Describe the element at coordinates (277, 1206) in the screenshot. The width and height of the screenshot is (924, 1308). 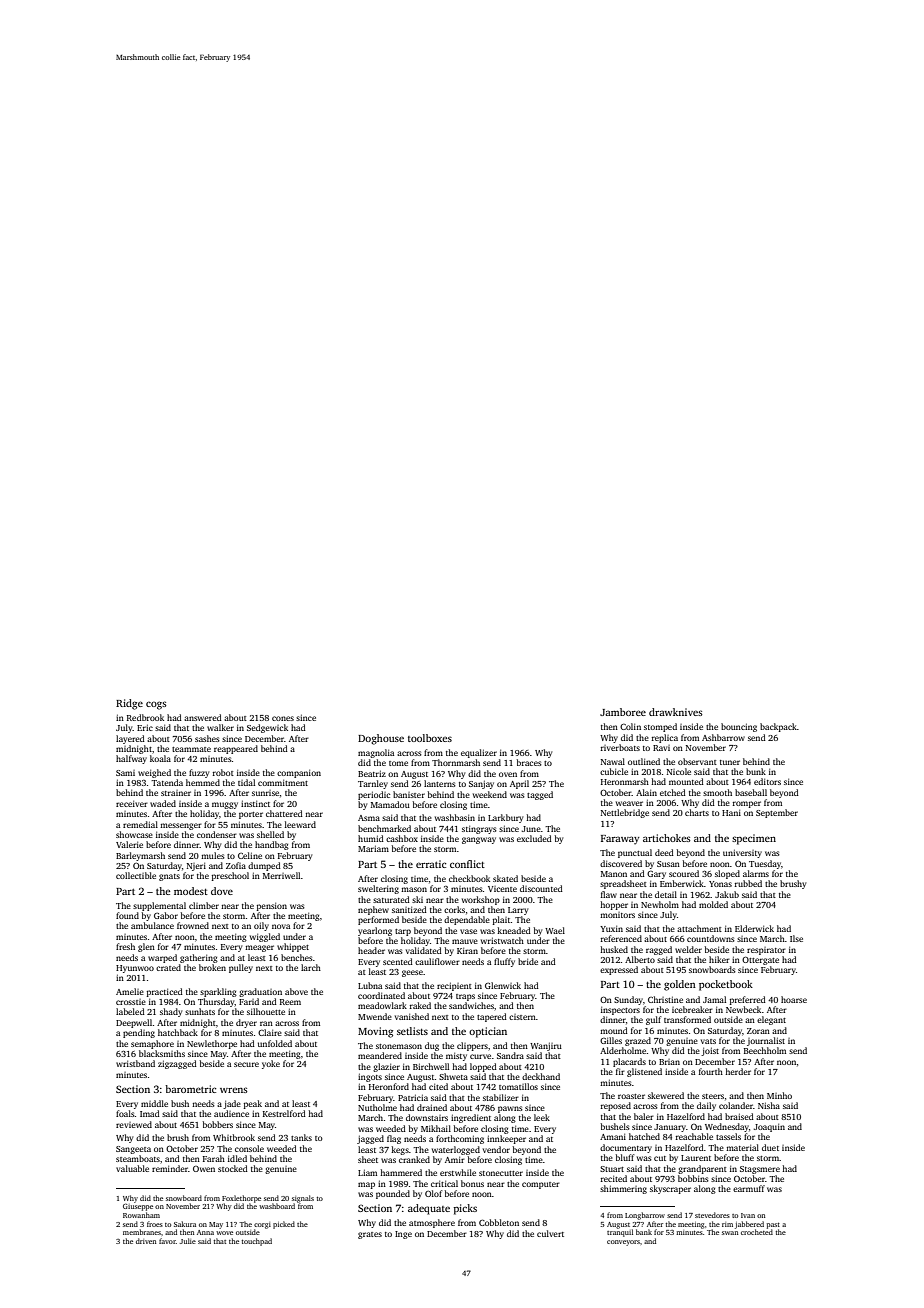
I see `washboard` at that location.
